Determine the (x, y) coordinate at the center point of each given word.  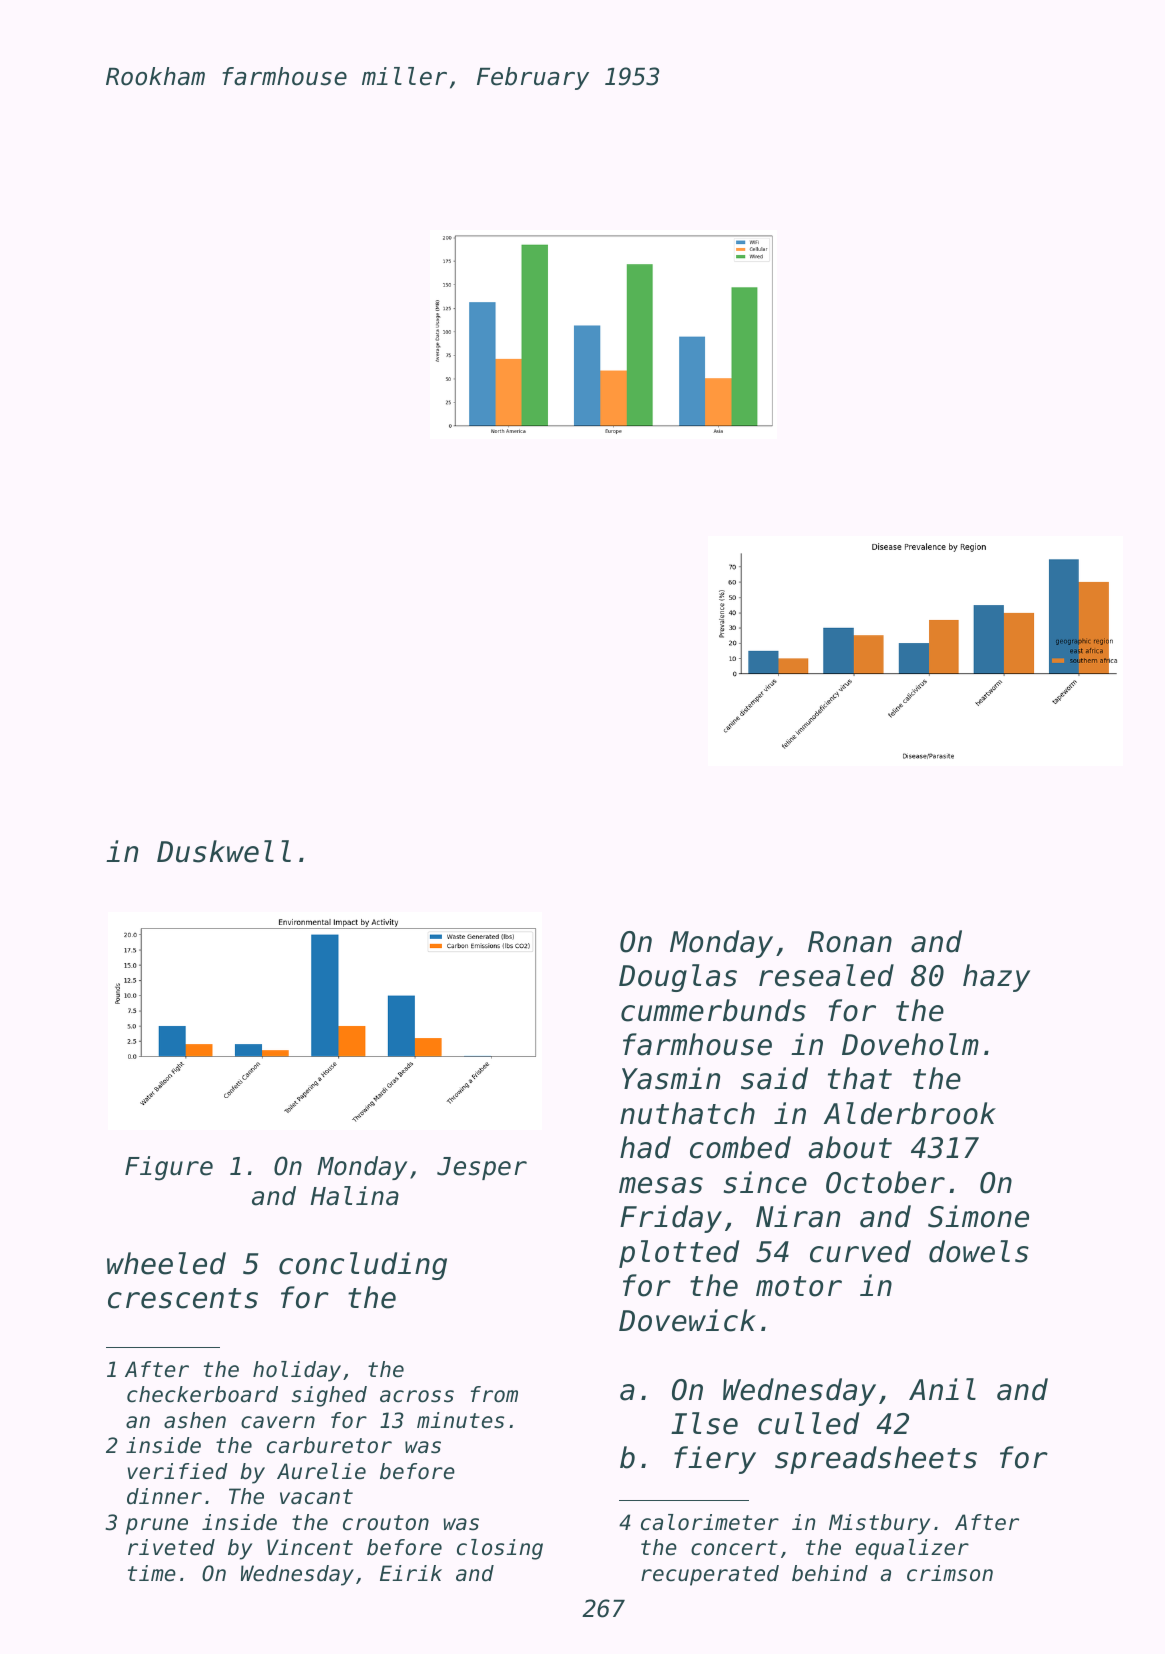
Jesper (482, 1168)
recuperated (710, 1575)
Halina (354, 1196)
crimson (950, 1573)
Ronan (850, 942)
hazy (996, 978)
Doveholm (910, 1044)
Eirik (411, 1573)
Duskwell (224, 851)
